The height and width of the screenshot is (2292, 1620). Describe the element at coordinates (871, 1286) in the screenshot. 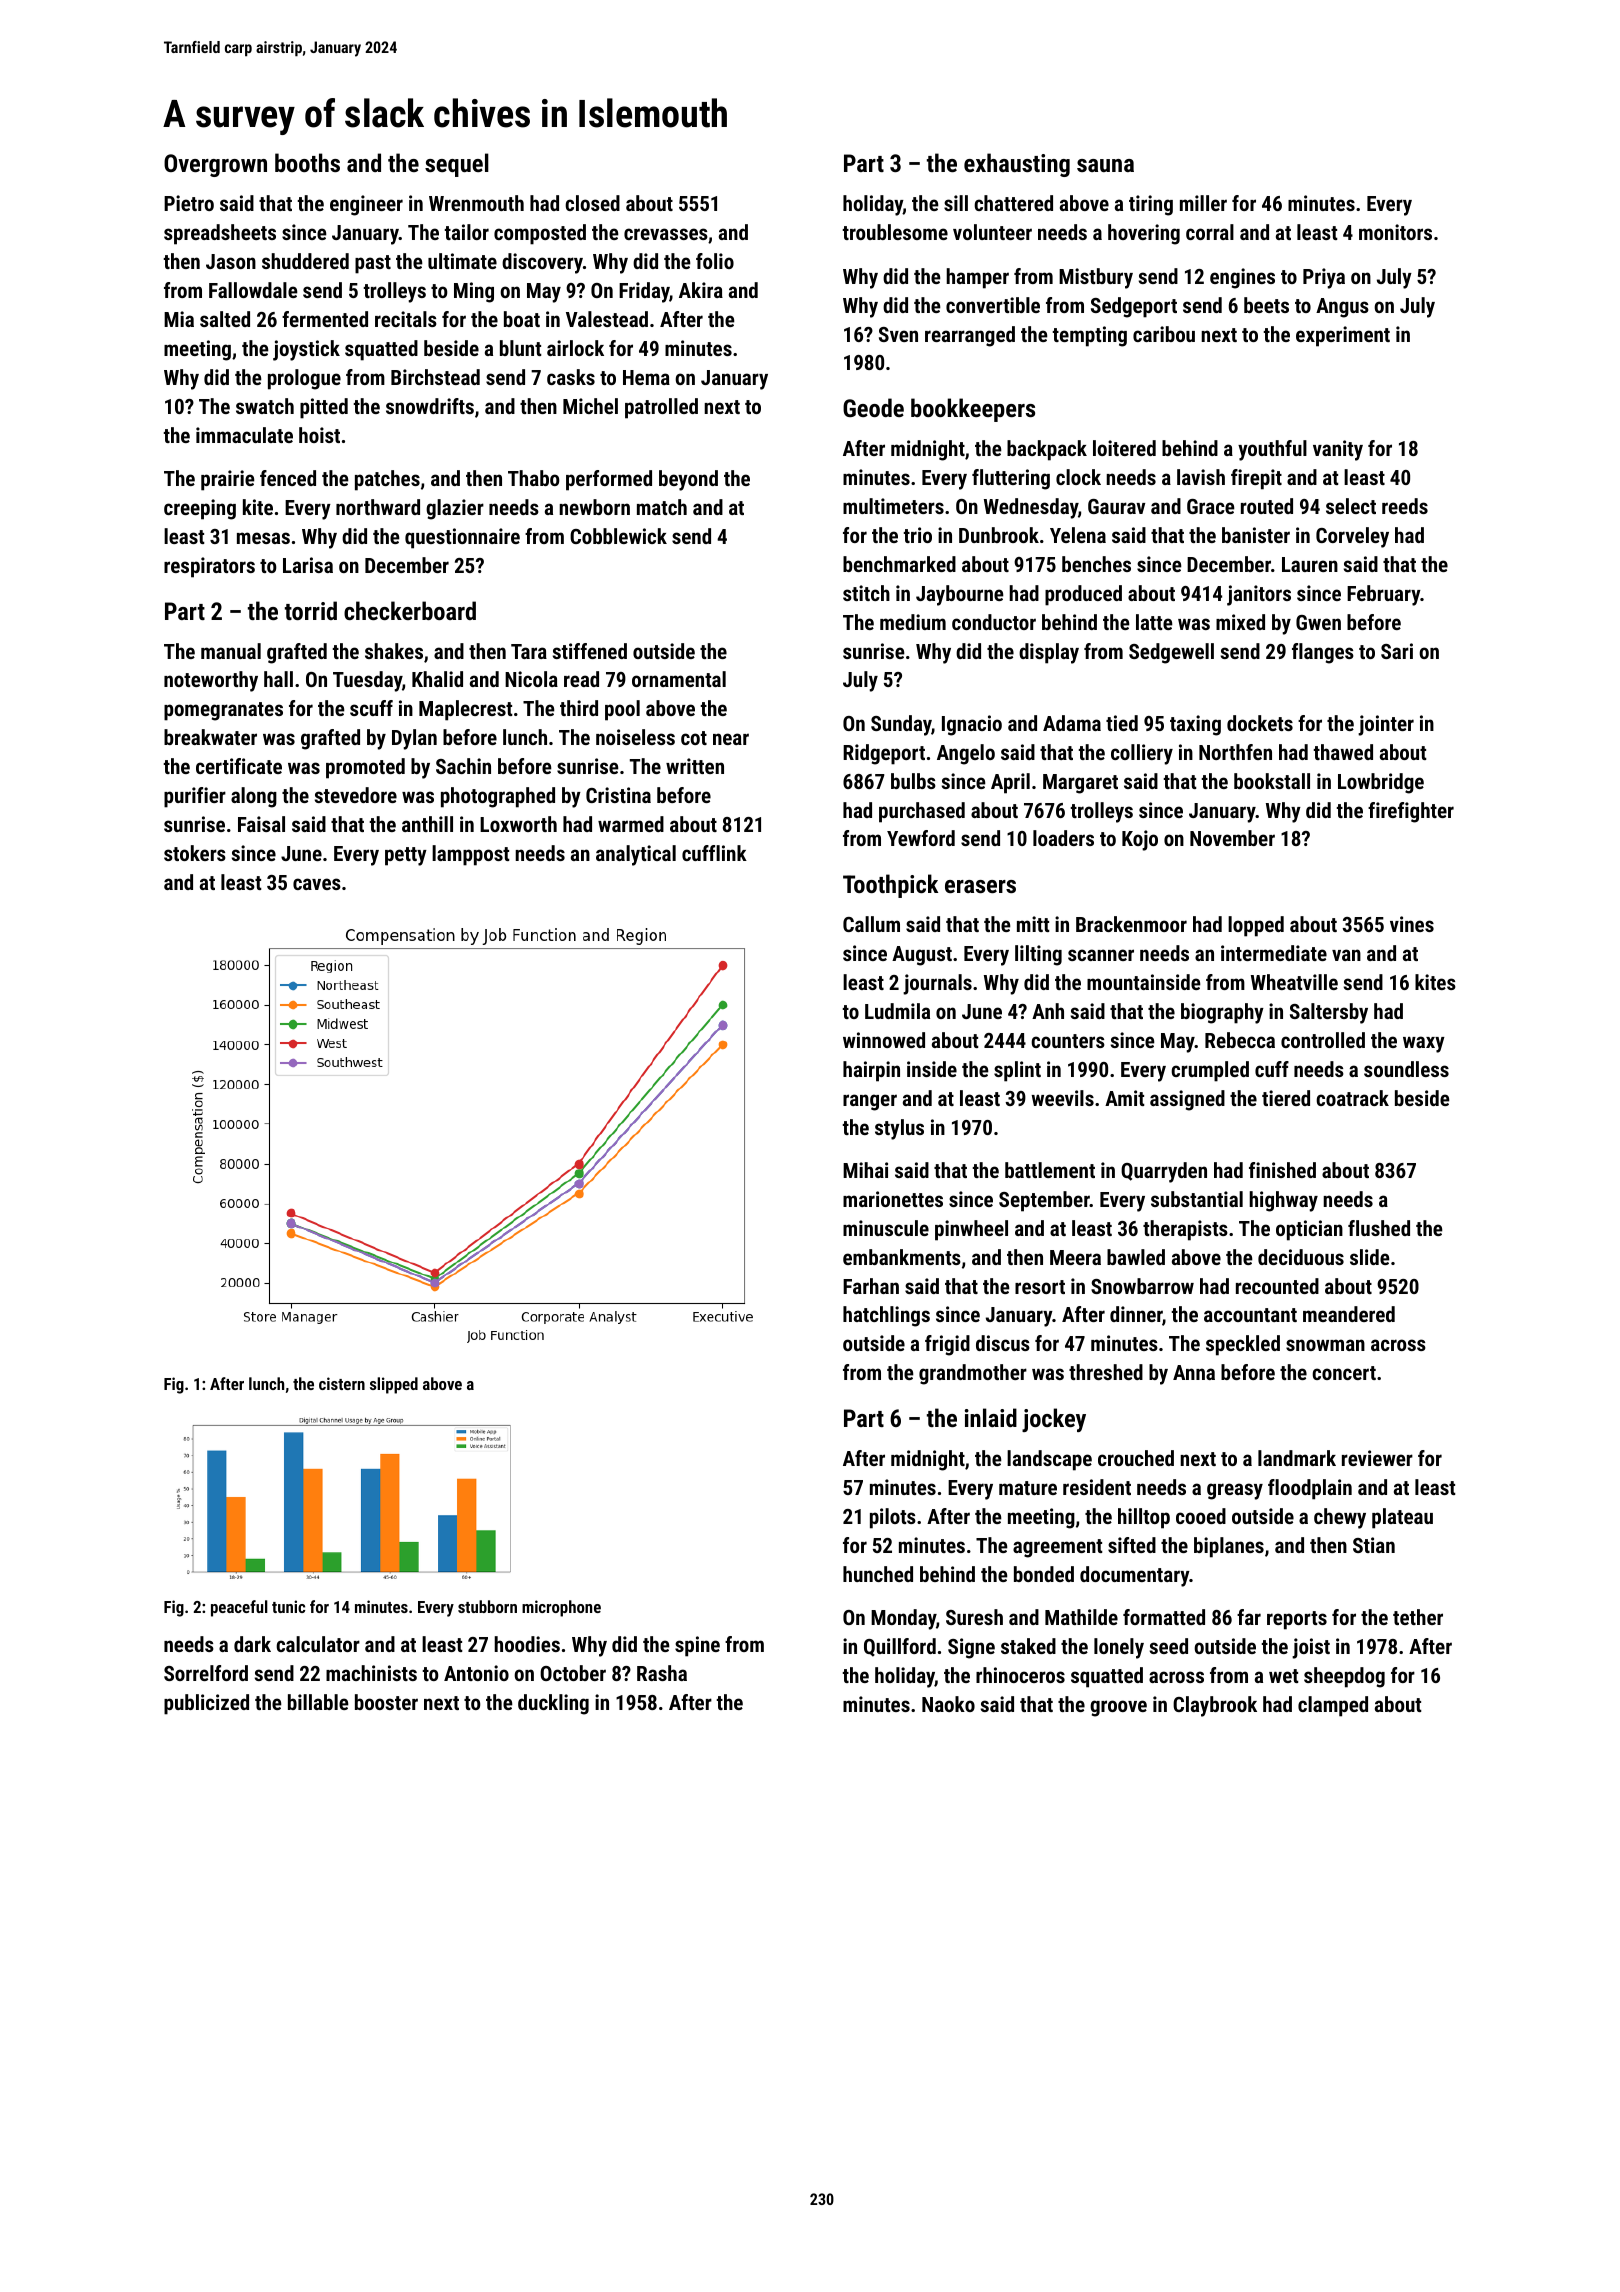

I see `Farhan` at that location.
